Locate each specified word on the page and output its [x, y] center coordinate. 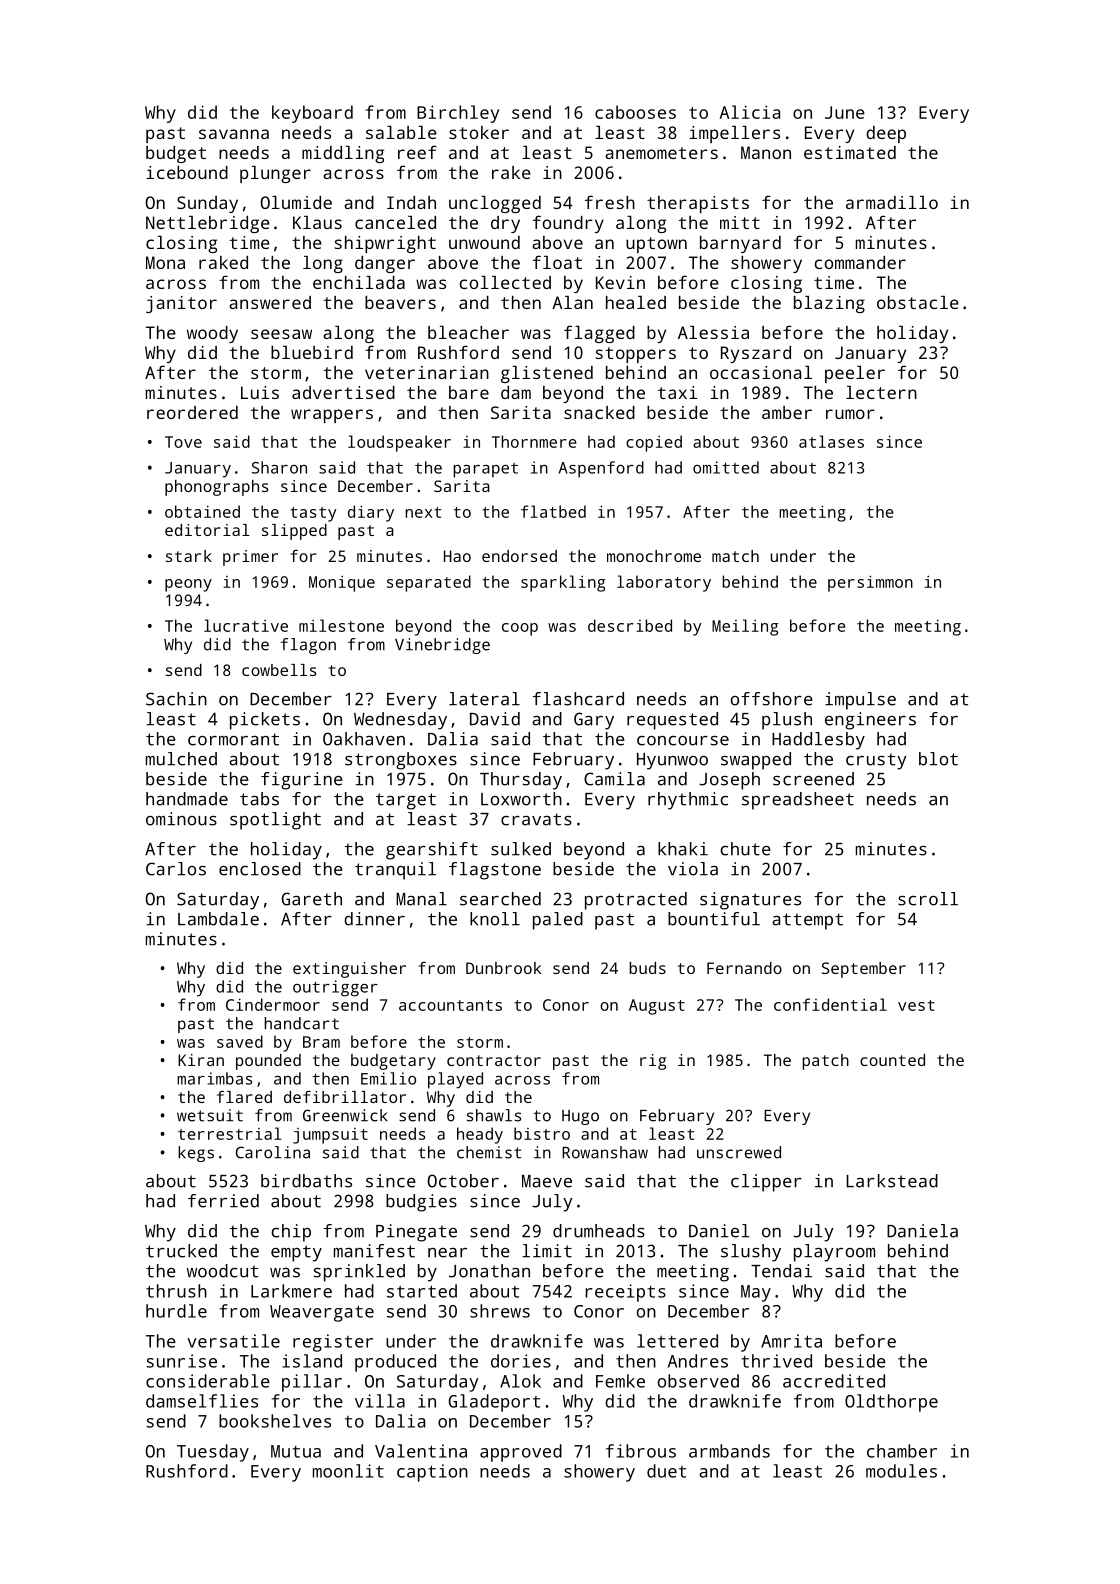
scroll [928, 899]
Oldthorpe [891, 1403]
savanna [234, 134]
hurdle [176, 1311]
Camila [614, 779]
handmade [187, 799]
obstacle [918, 302]
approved [521, 1453]
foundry [568, 224]
